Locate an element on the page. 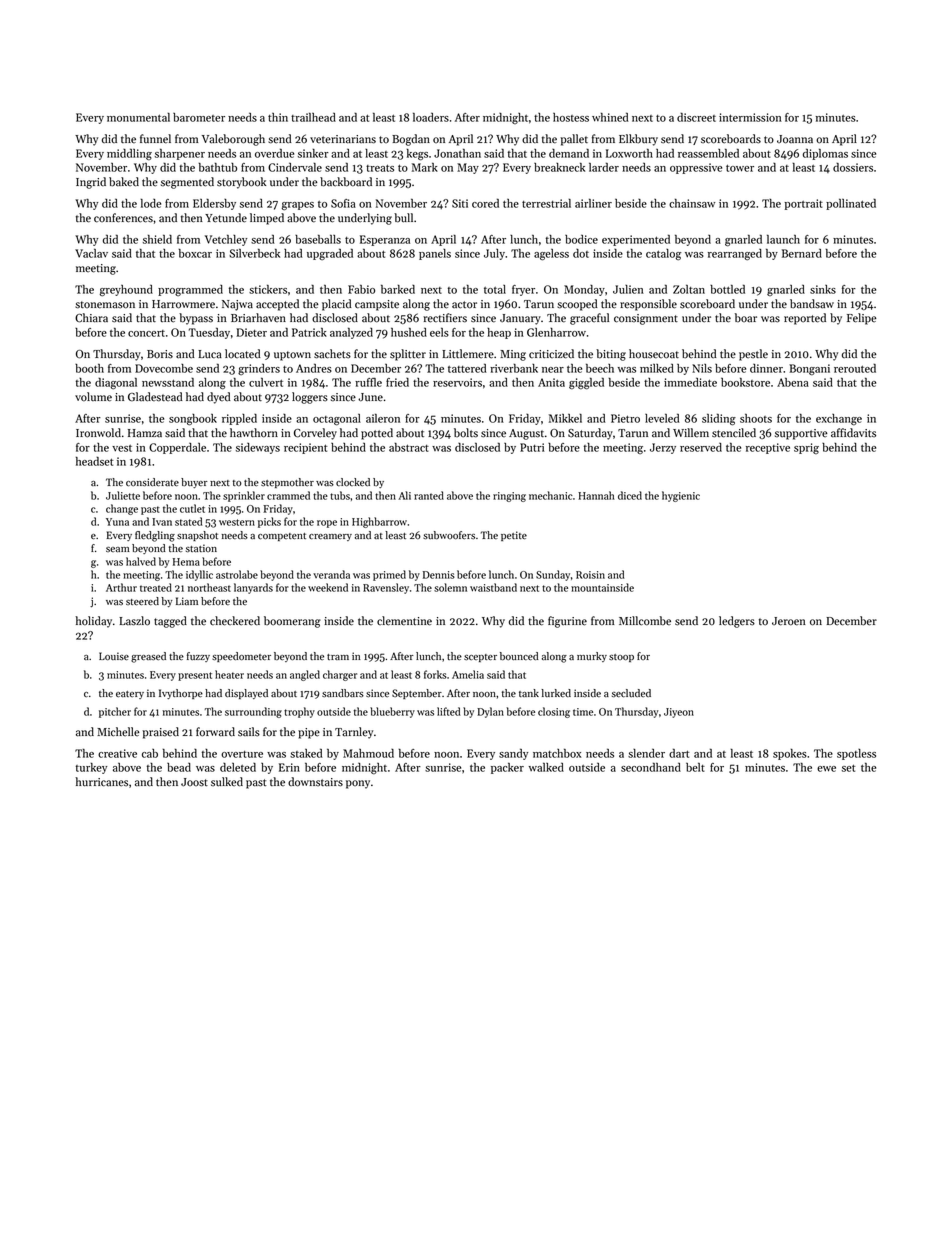 The width and height of the document is (952, 1233). Jeroen is located at coordinates (789, 621).
